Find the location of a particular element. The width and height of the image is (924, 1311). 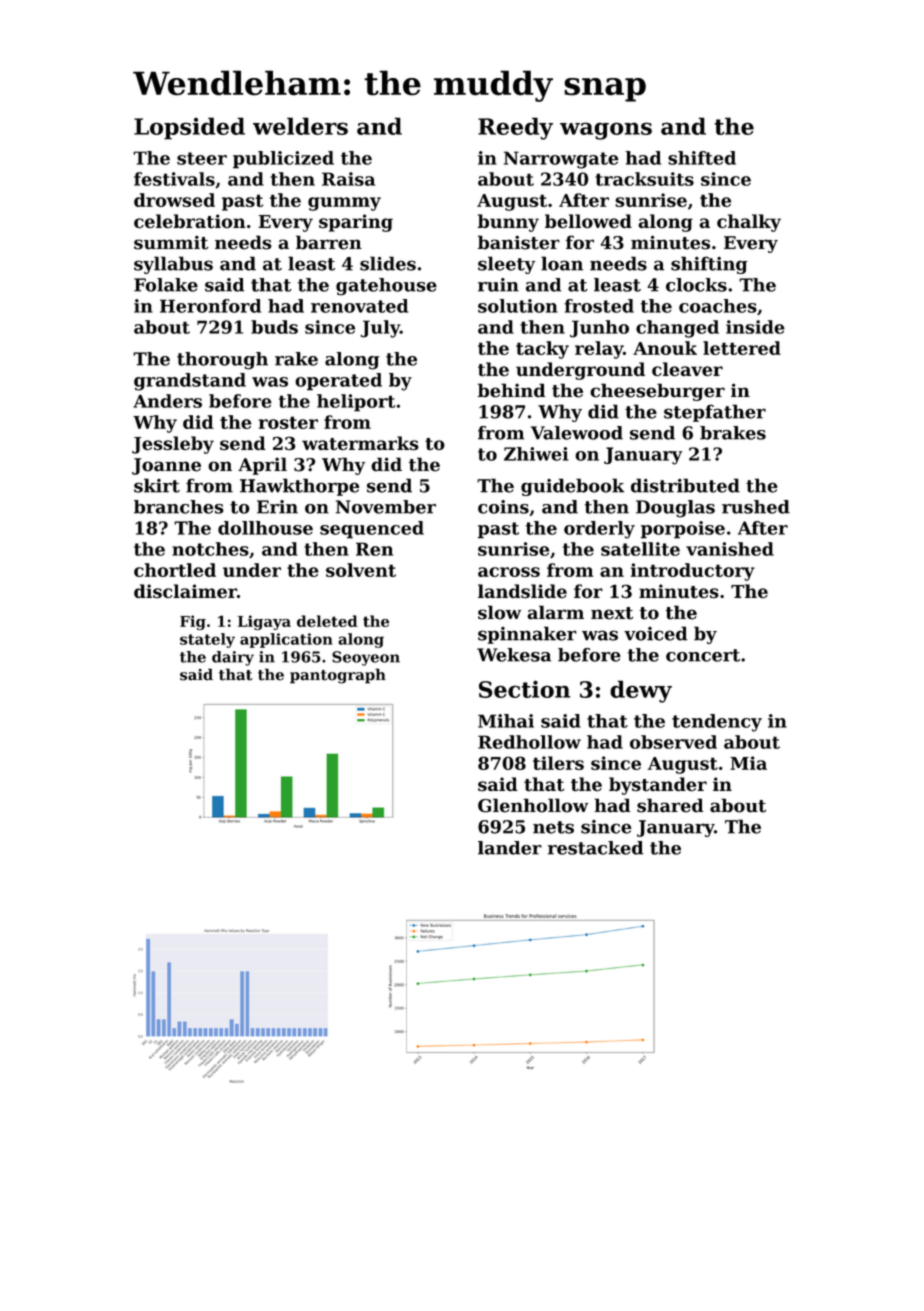

skirt is located at coordinates (157, 485).
